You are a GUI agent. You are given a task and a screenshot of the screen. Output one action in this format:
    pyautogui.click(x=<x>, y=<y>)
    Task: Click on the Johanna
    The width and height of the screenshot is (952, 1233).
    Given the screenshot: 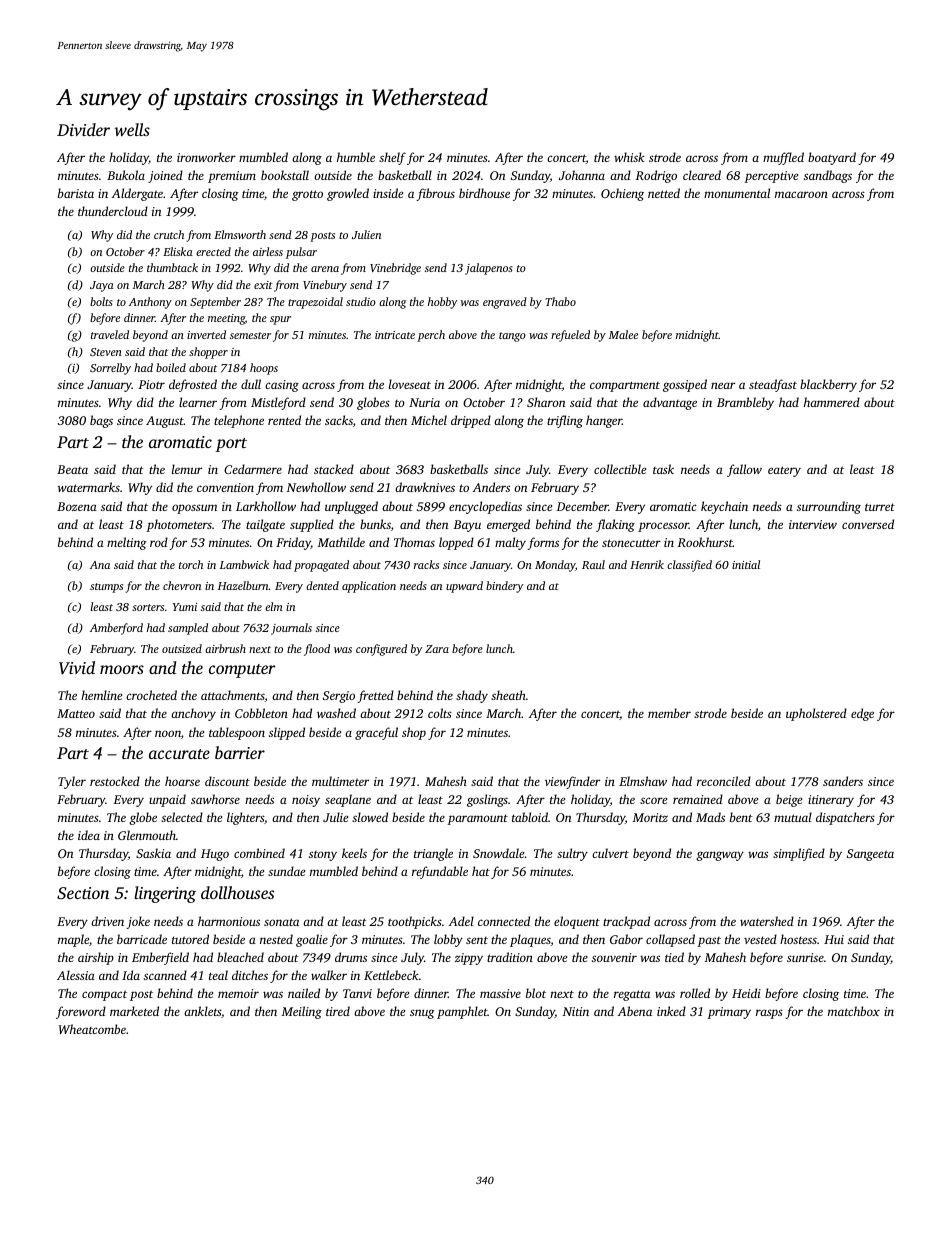 What is the action you would take?
    pyautogui.click(x=582, y=175)
